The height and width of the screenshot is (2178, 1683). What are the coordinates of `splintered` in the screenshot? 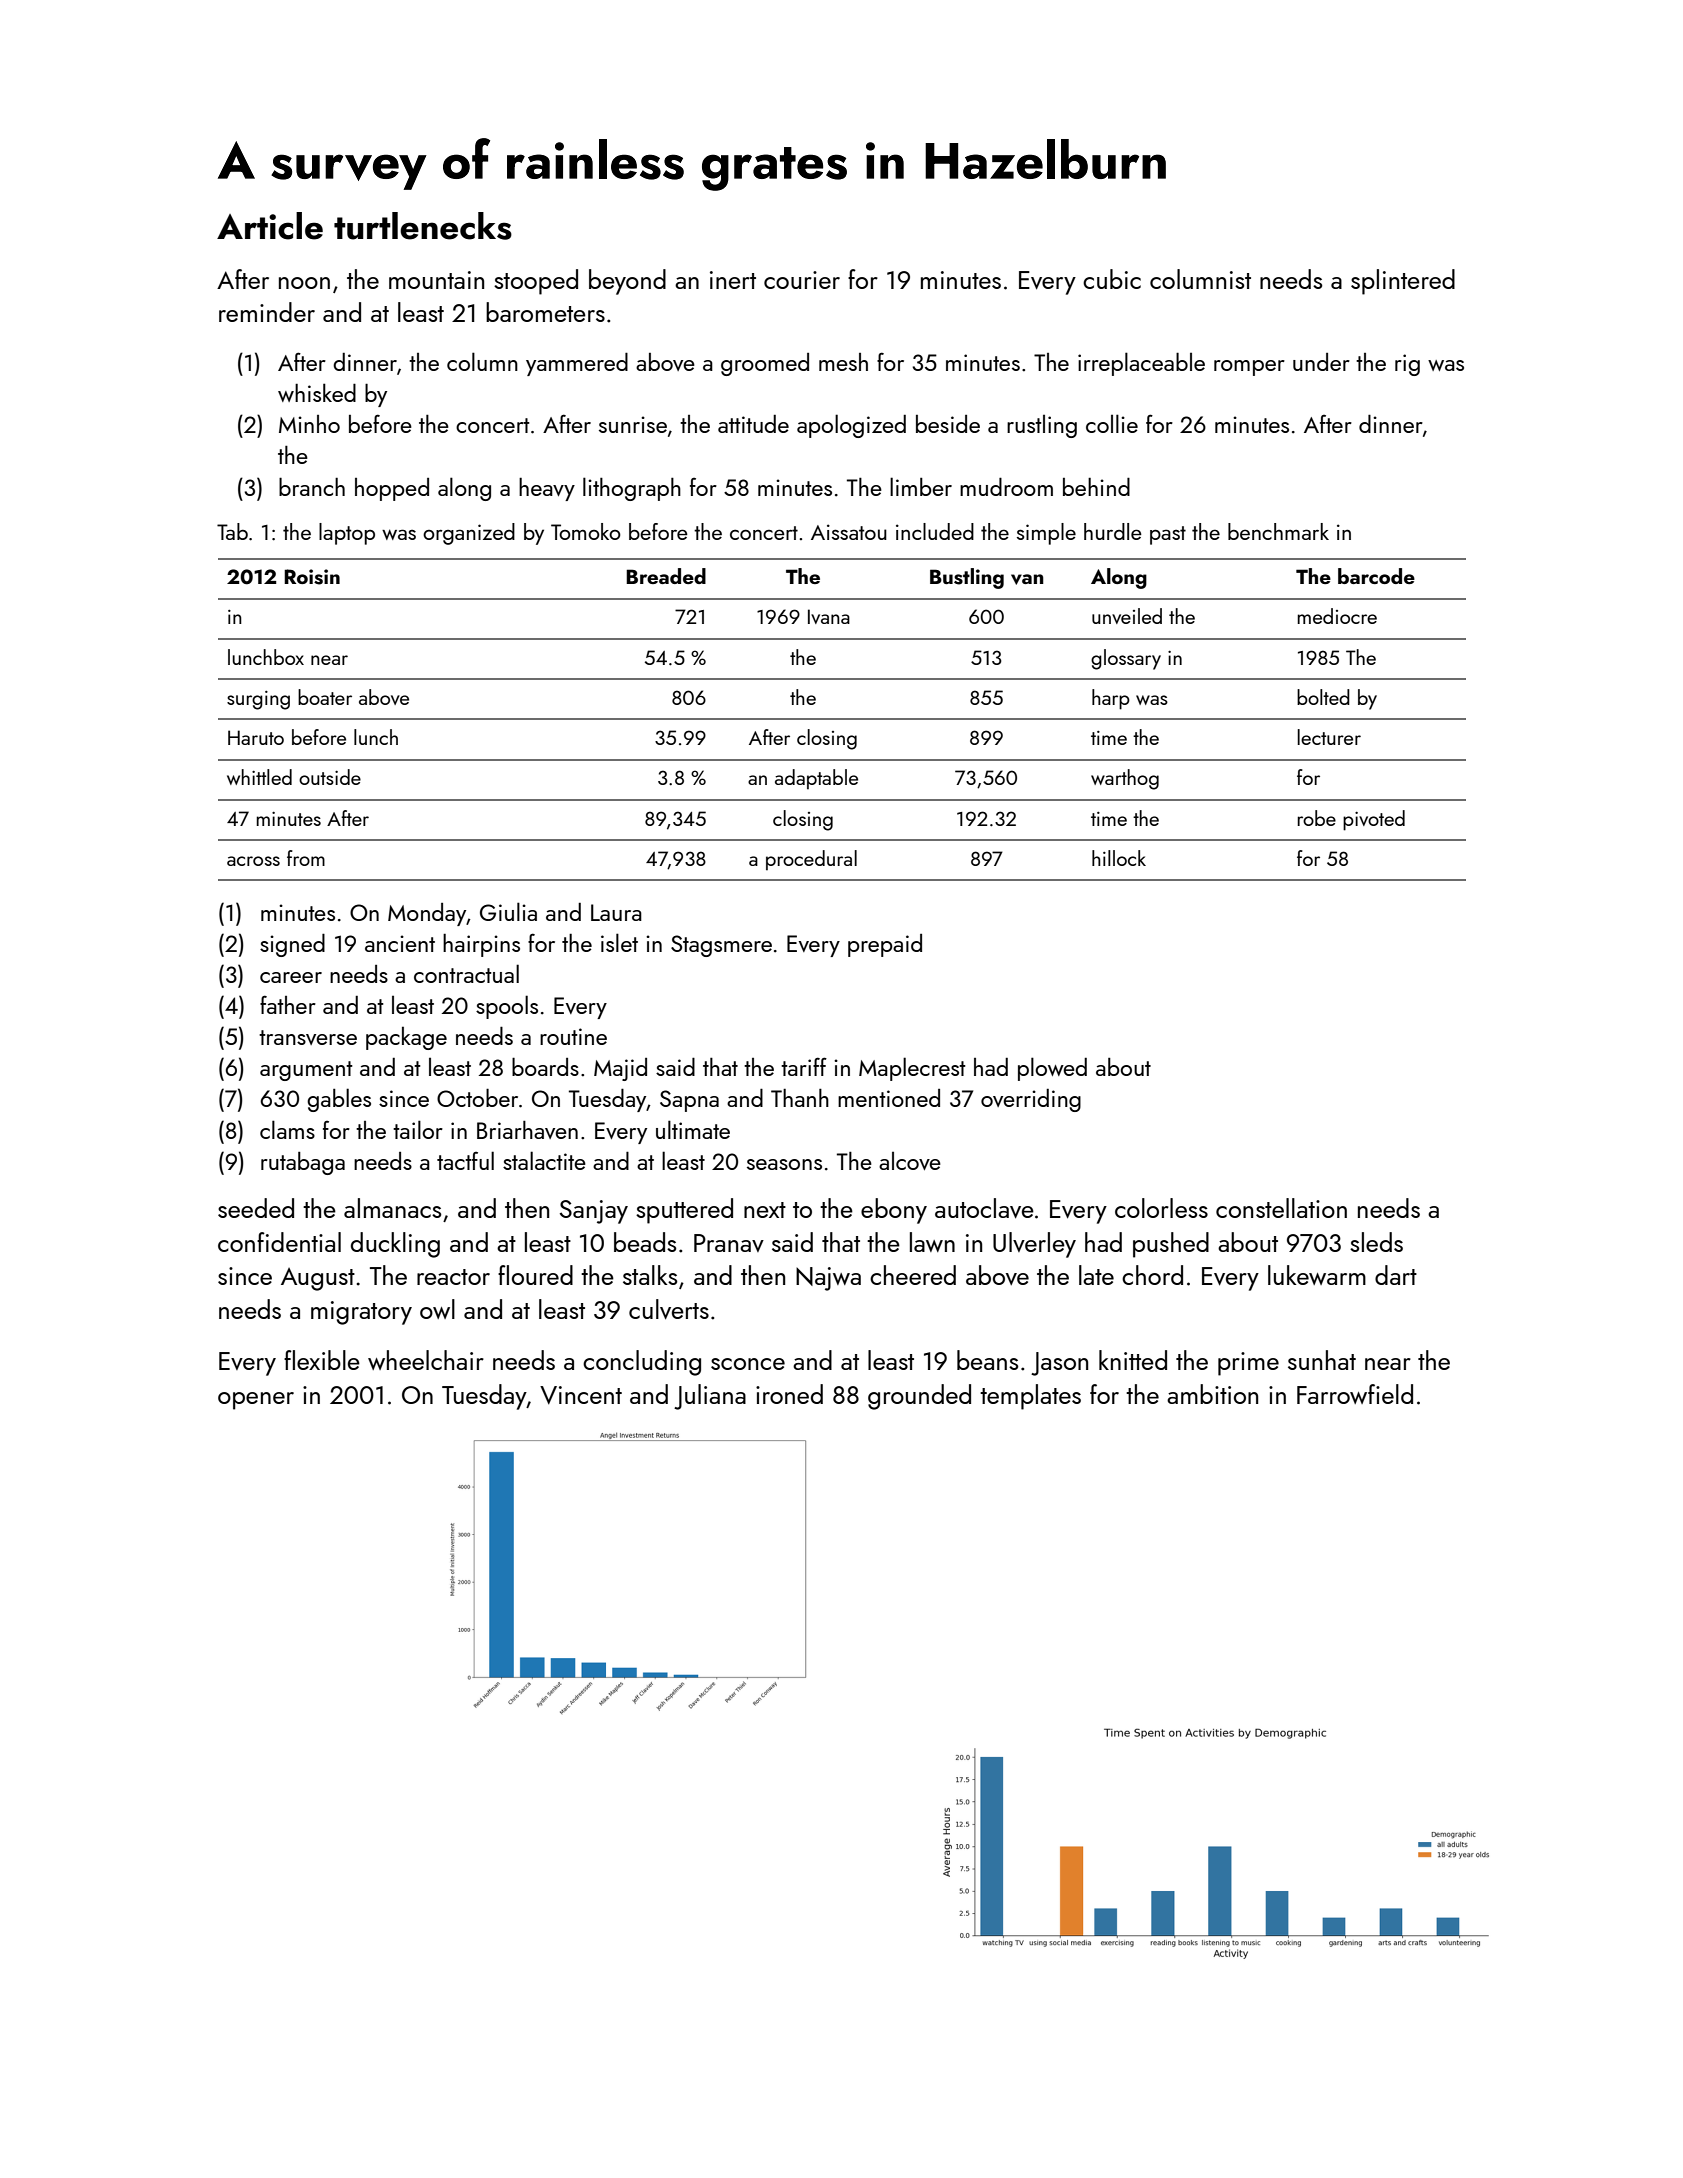 It's located at (1403, 282).
